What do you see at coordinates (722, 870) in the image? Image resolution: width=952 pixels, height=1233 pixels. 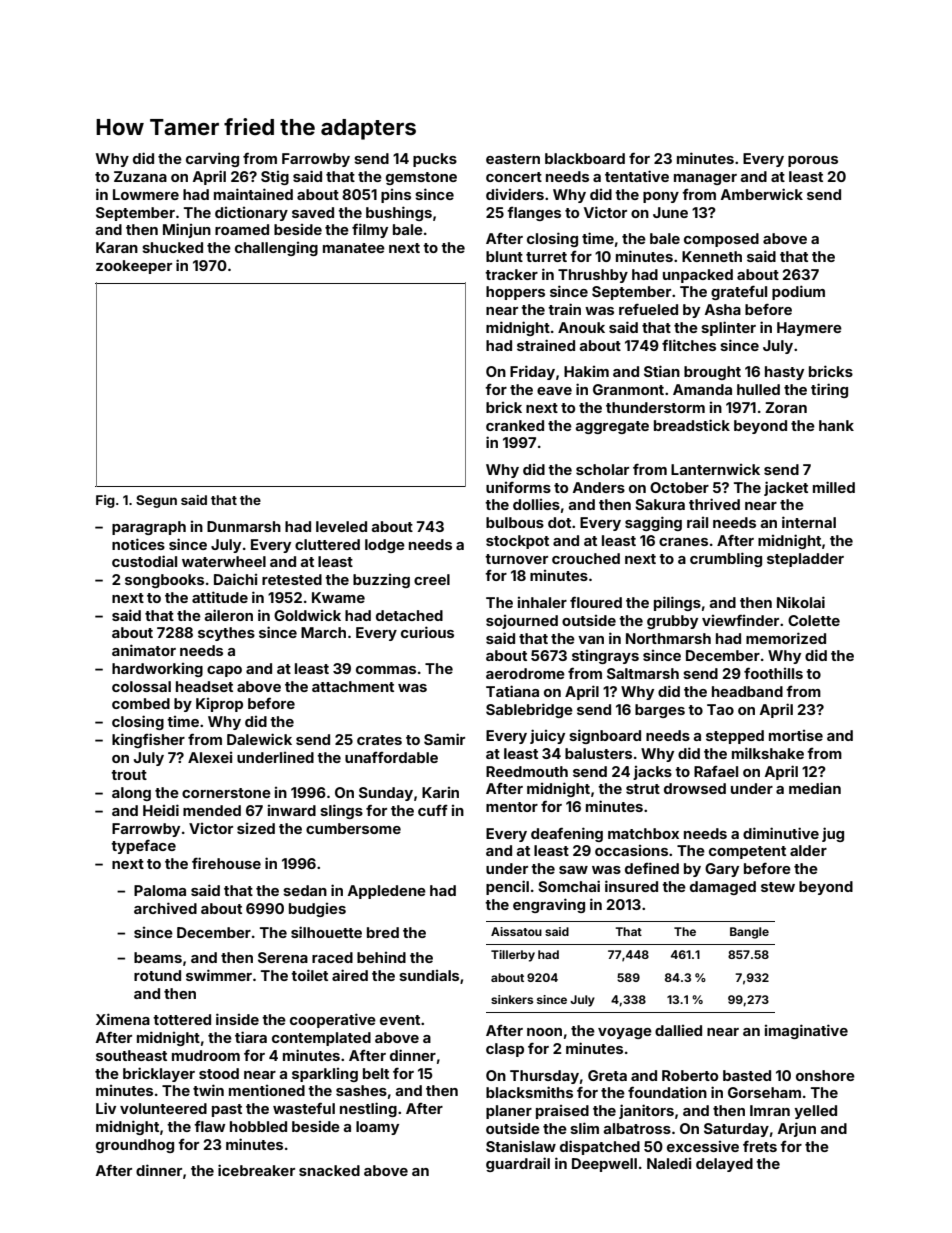 I see `Gary` at bounding box center [722, 870].
